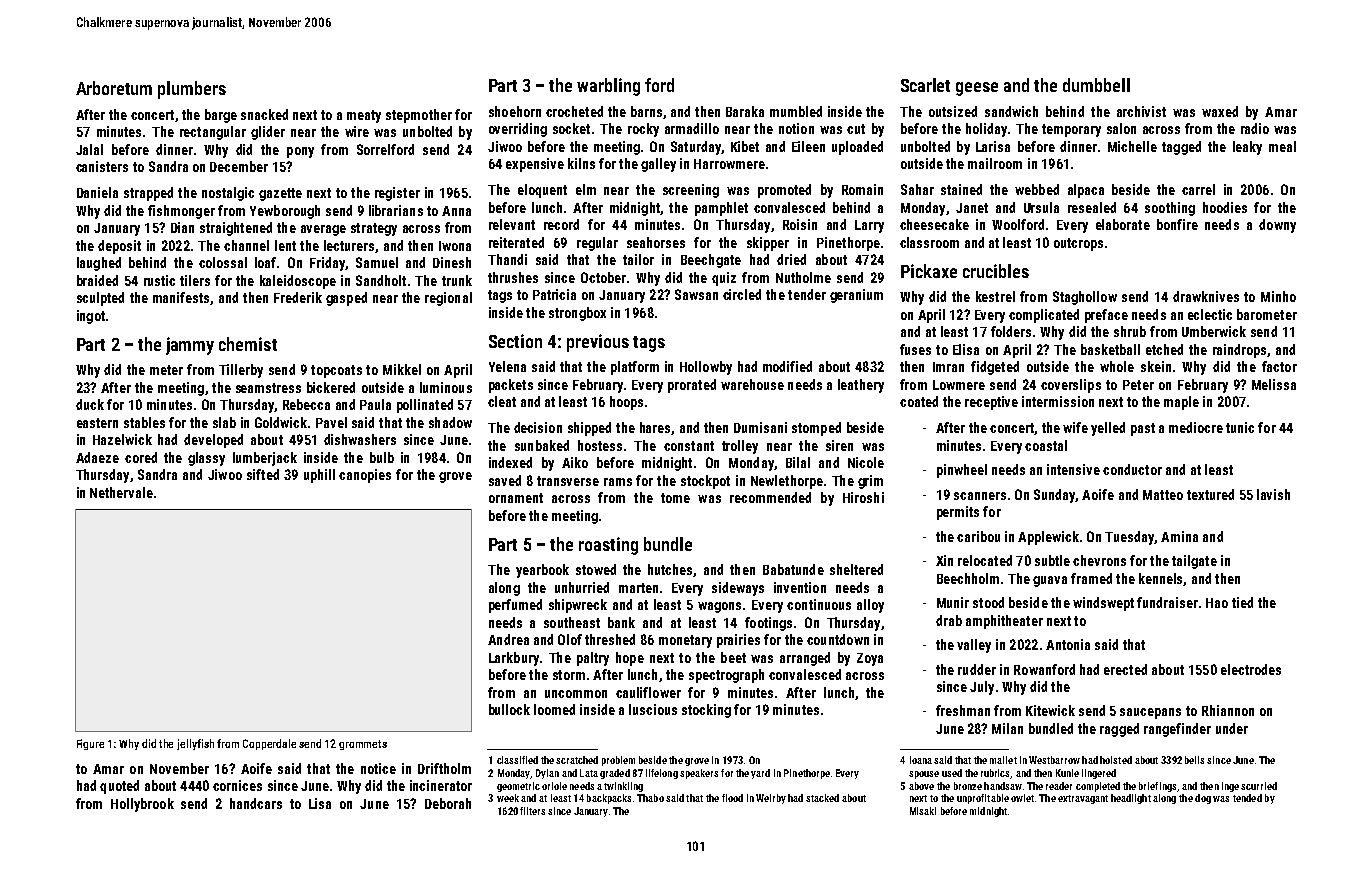 Image resolution: width=1372 pixels, height=887 pixels. Describe the element at coordinates (97, 280) in the page. I see `braided` at that location.
